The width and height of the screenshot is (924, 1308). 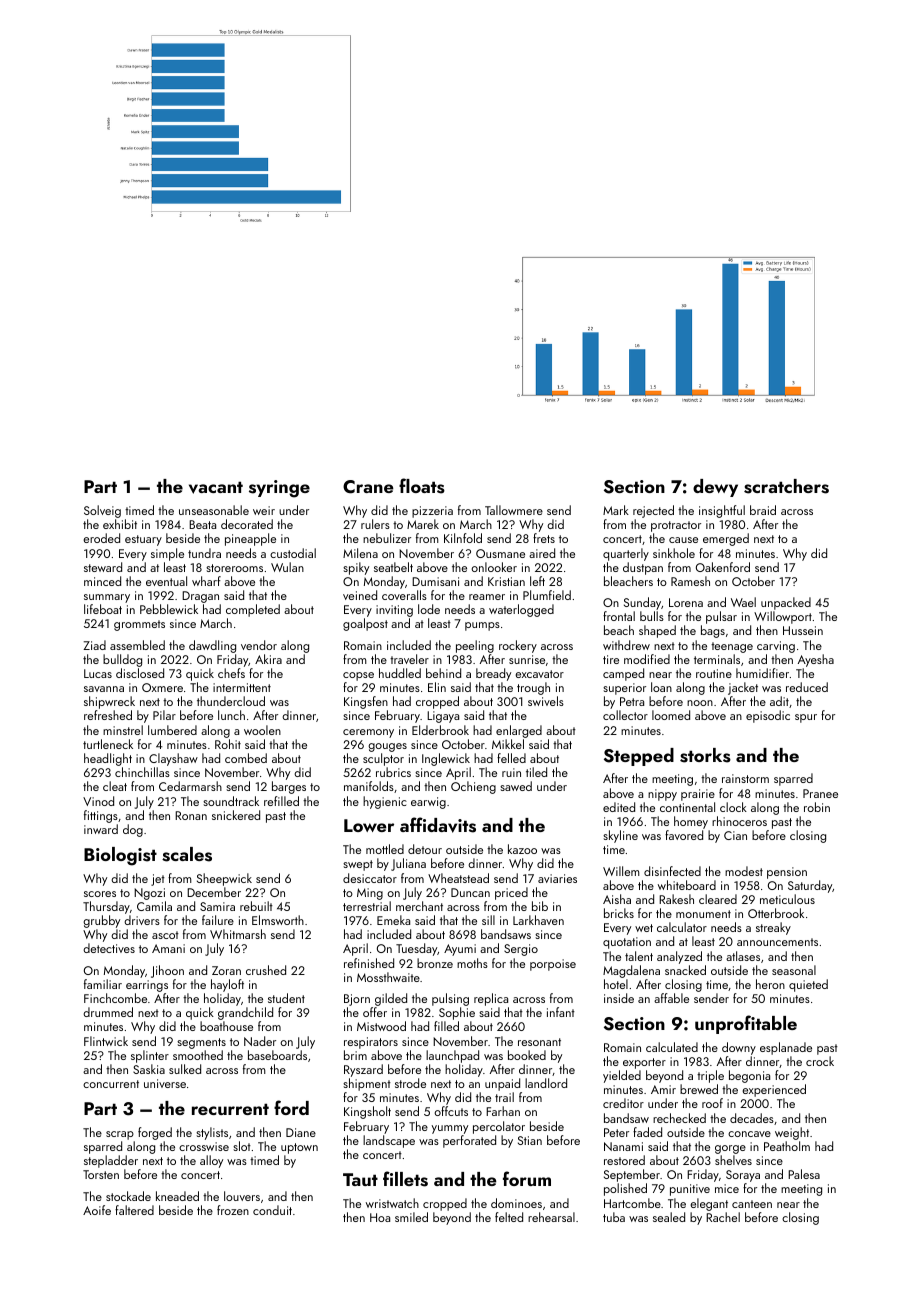 What do you see at coordinates (786, 486) in the screenshot?
I see `scratchers` at bounding box center [786, 486].
